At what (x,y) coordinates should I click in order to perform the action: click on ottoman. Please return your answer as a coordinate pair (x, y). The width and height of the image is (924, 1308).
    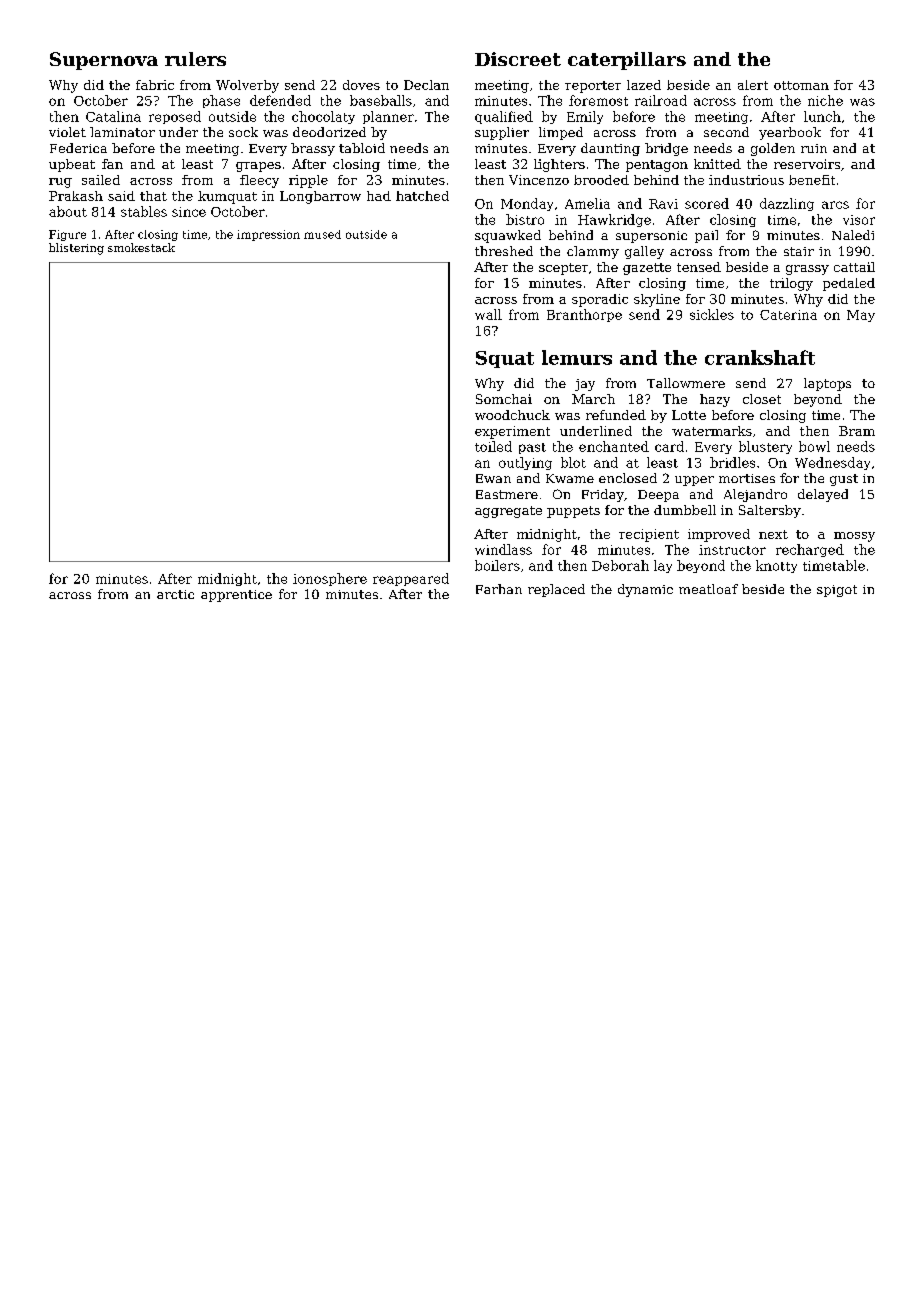
    Looking at the image, I should click on (801, 85).
